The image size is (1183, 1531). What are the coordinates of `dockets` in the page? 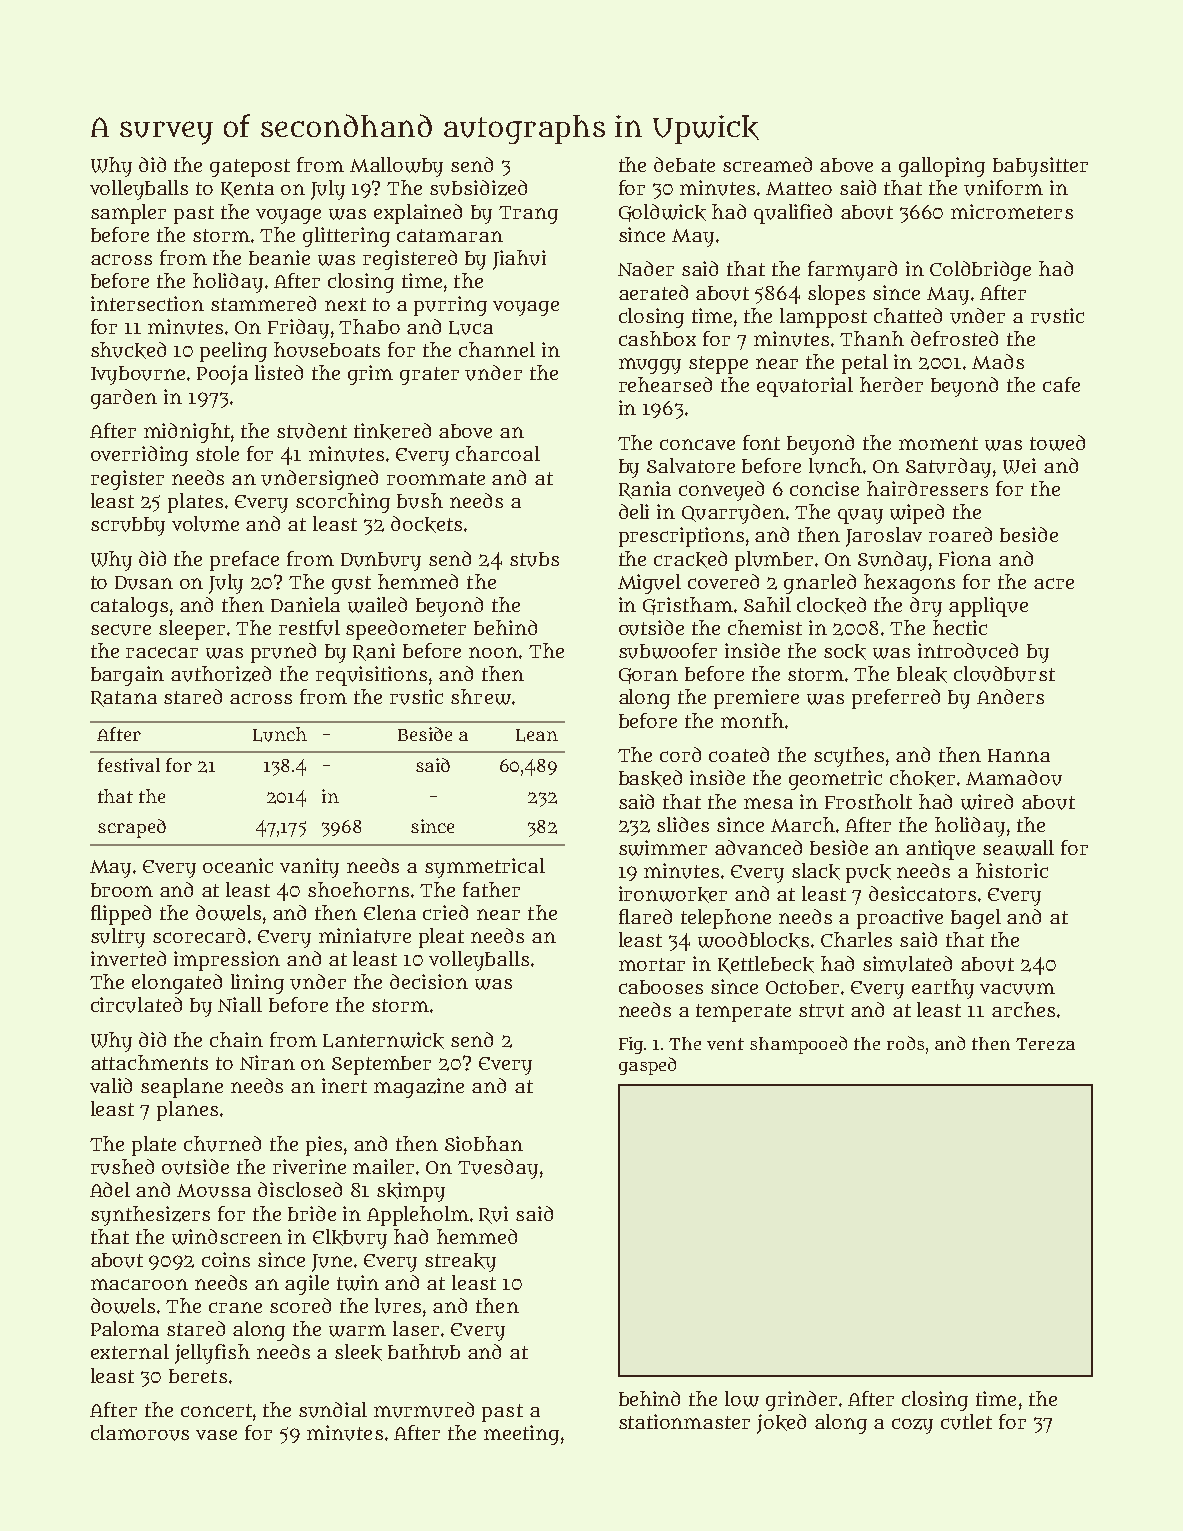 It's located at (426, 524).
